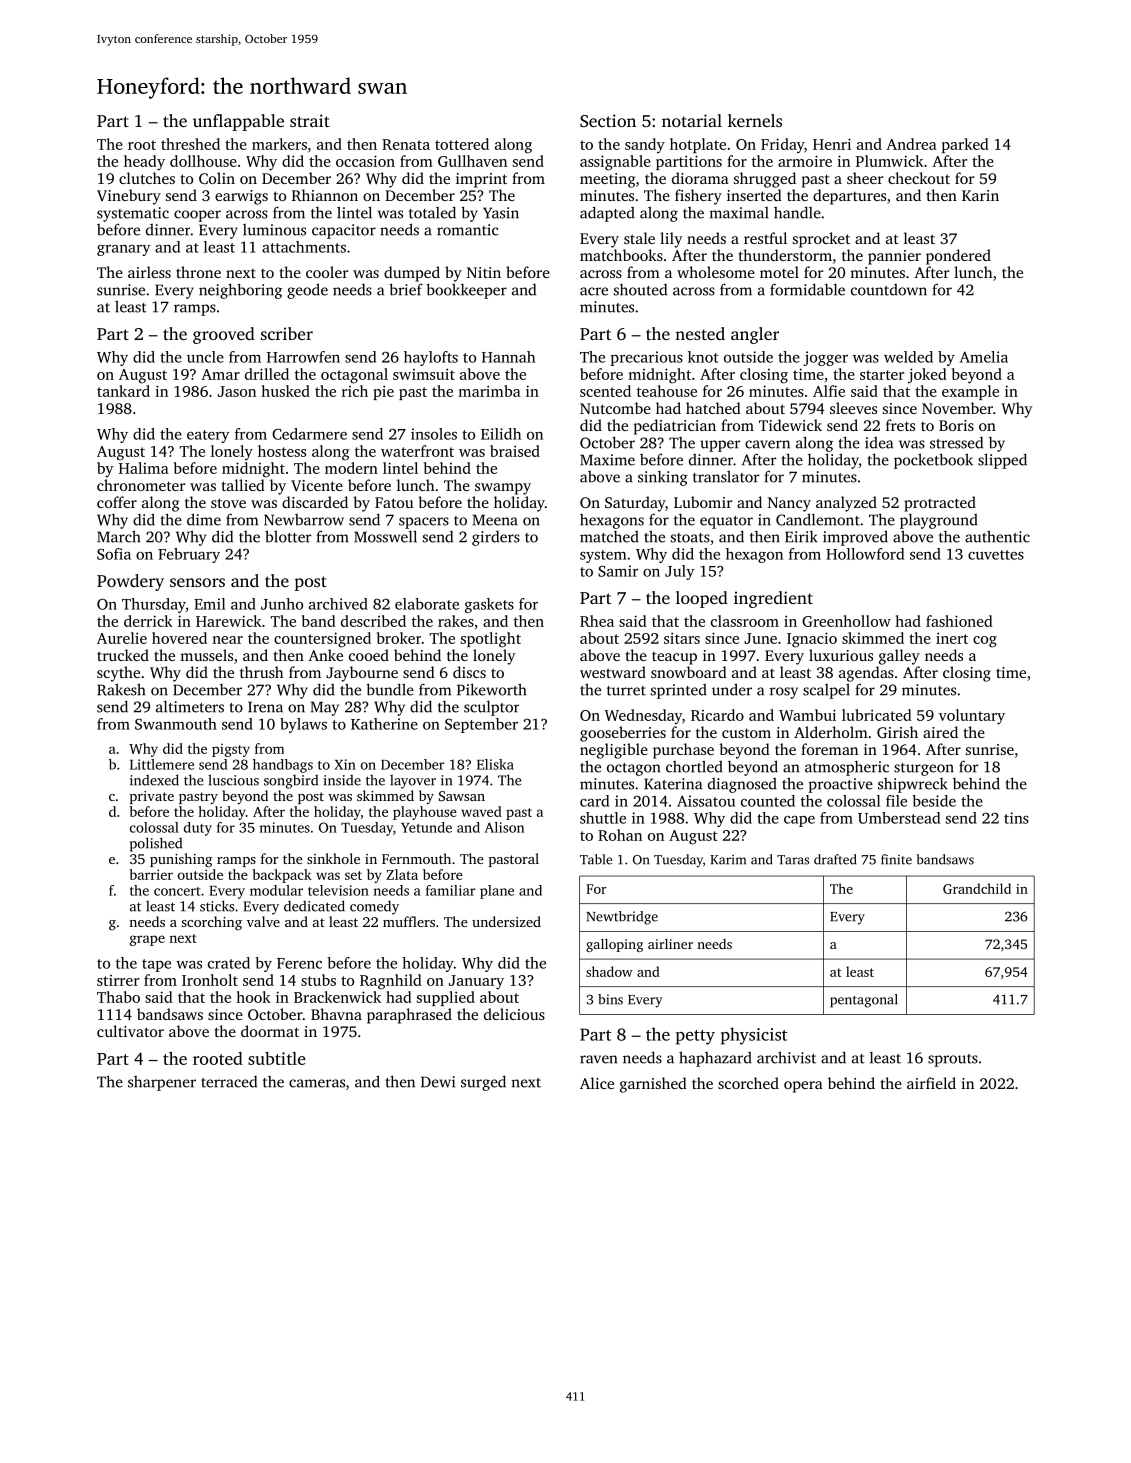 Image resolution: width=1131 pixels, height=1463 pixels. What do you see at coordinates (229, 963) in the image?
I see `crated` at bounding box center [229, 963].
